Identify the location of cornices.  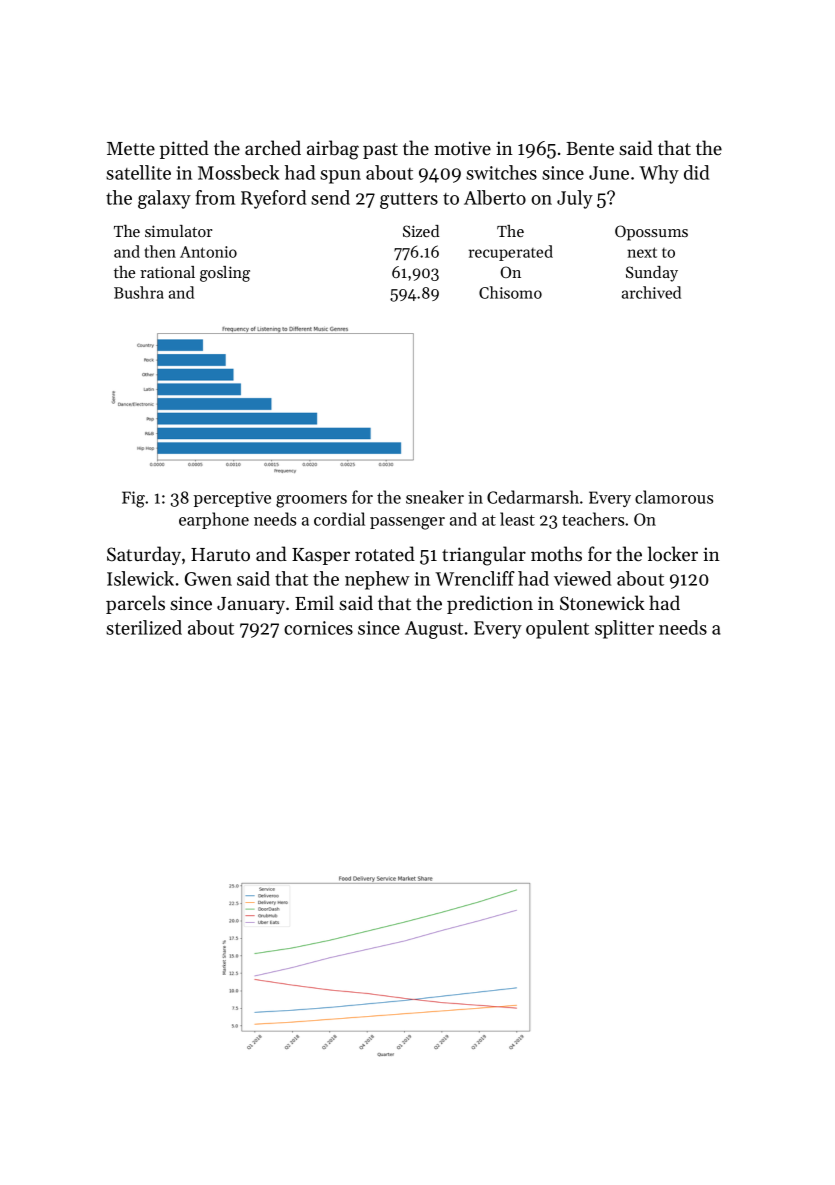
(318, 628).
